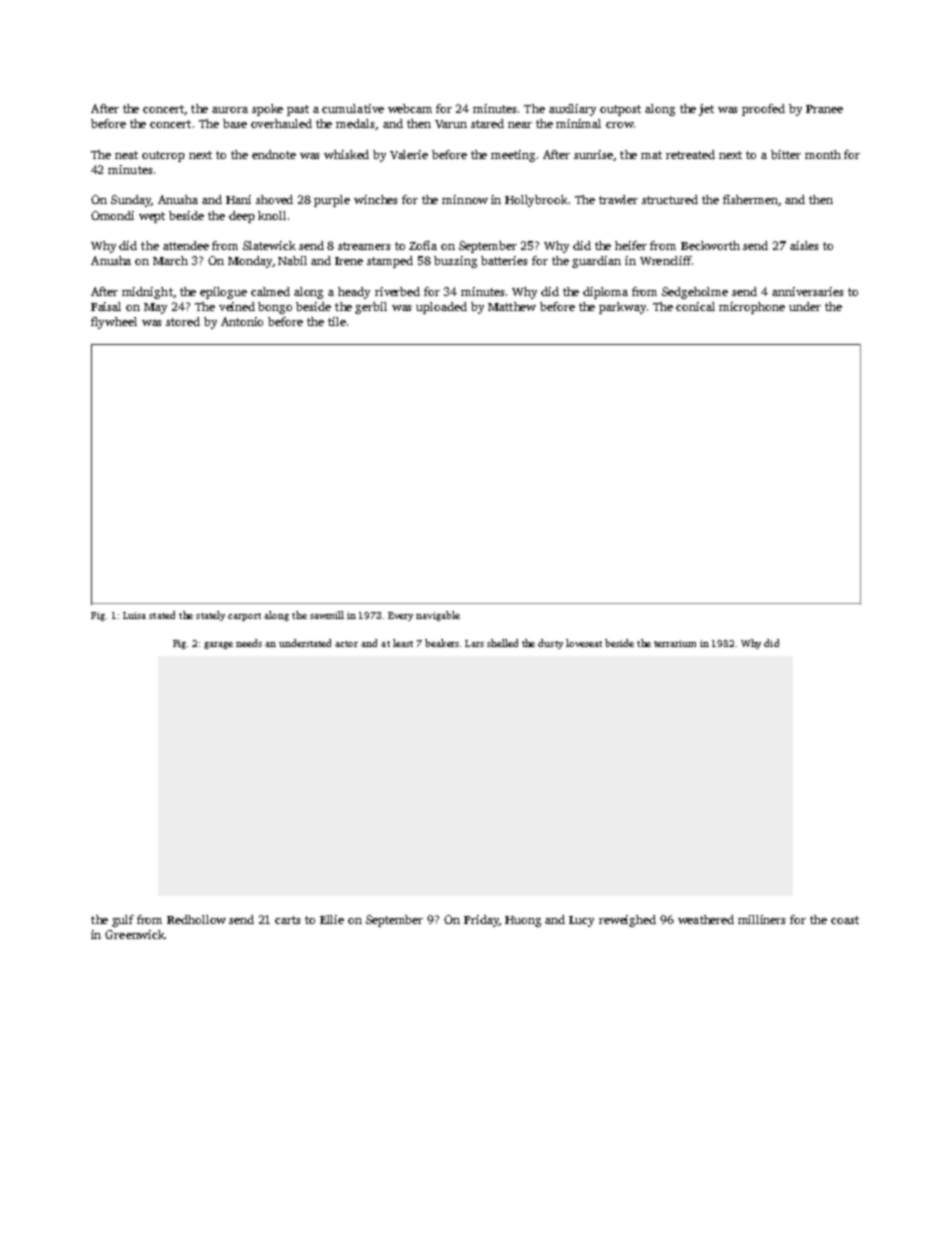 The height and width of the screenshot is (1233, 952). What do you see at coordinates (400, 616) in the screenshot?
I see `Every` at bounding box center [400, 616].
